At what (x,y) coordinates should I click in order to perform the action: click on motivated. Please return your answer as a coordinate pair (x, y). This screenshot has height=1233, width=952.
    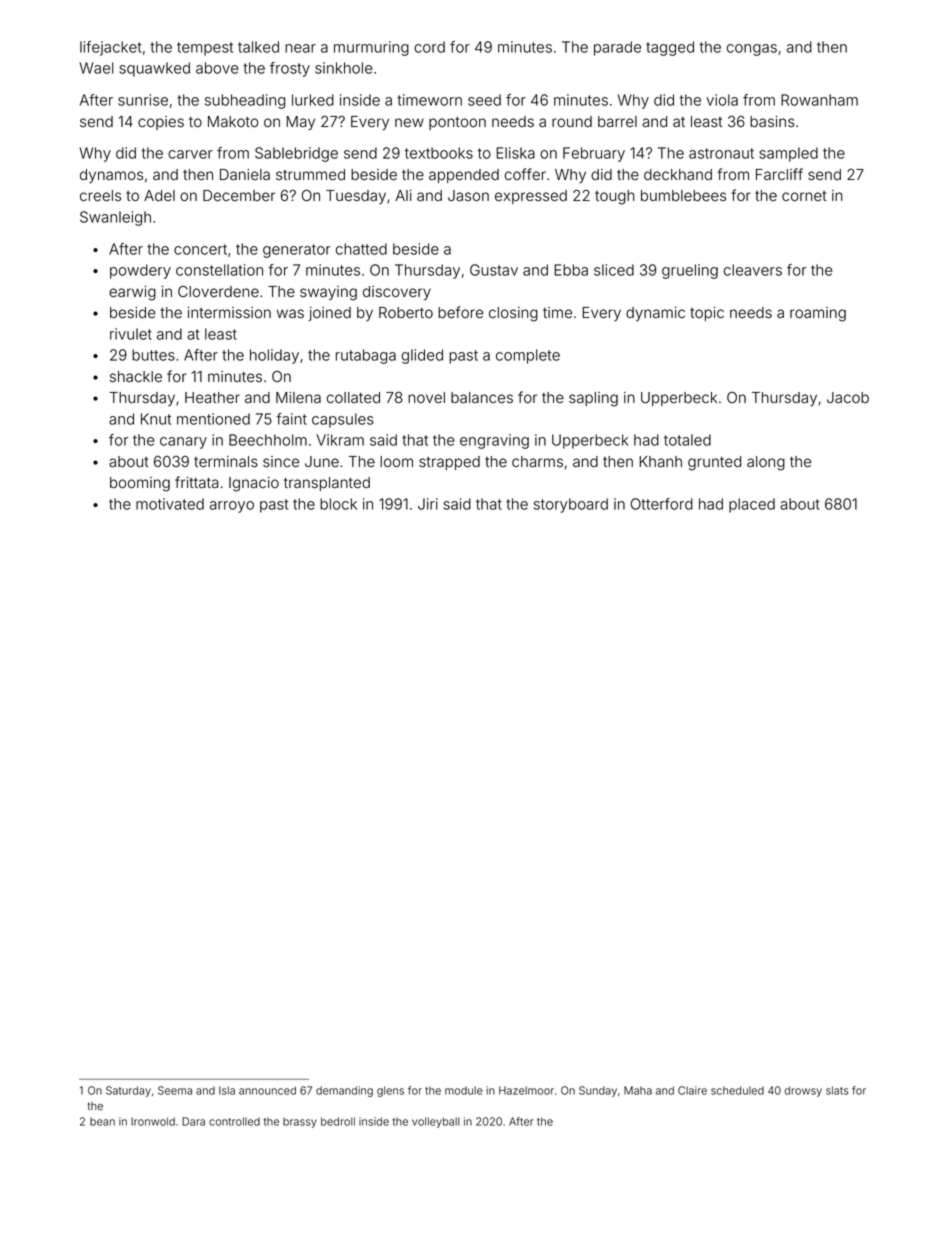
    Looking at the image, I should click on (170, 504).
